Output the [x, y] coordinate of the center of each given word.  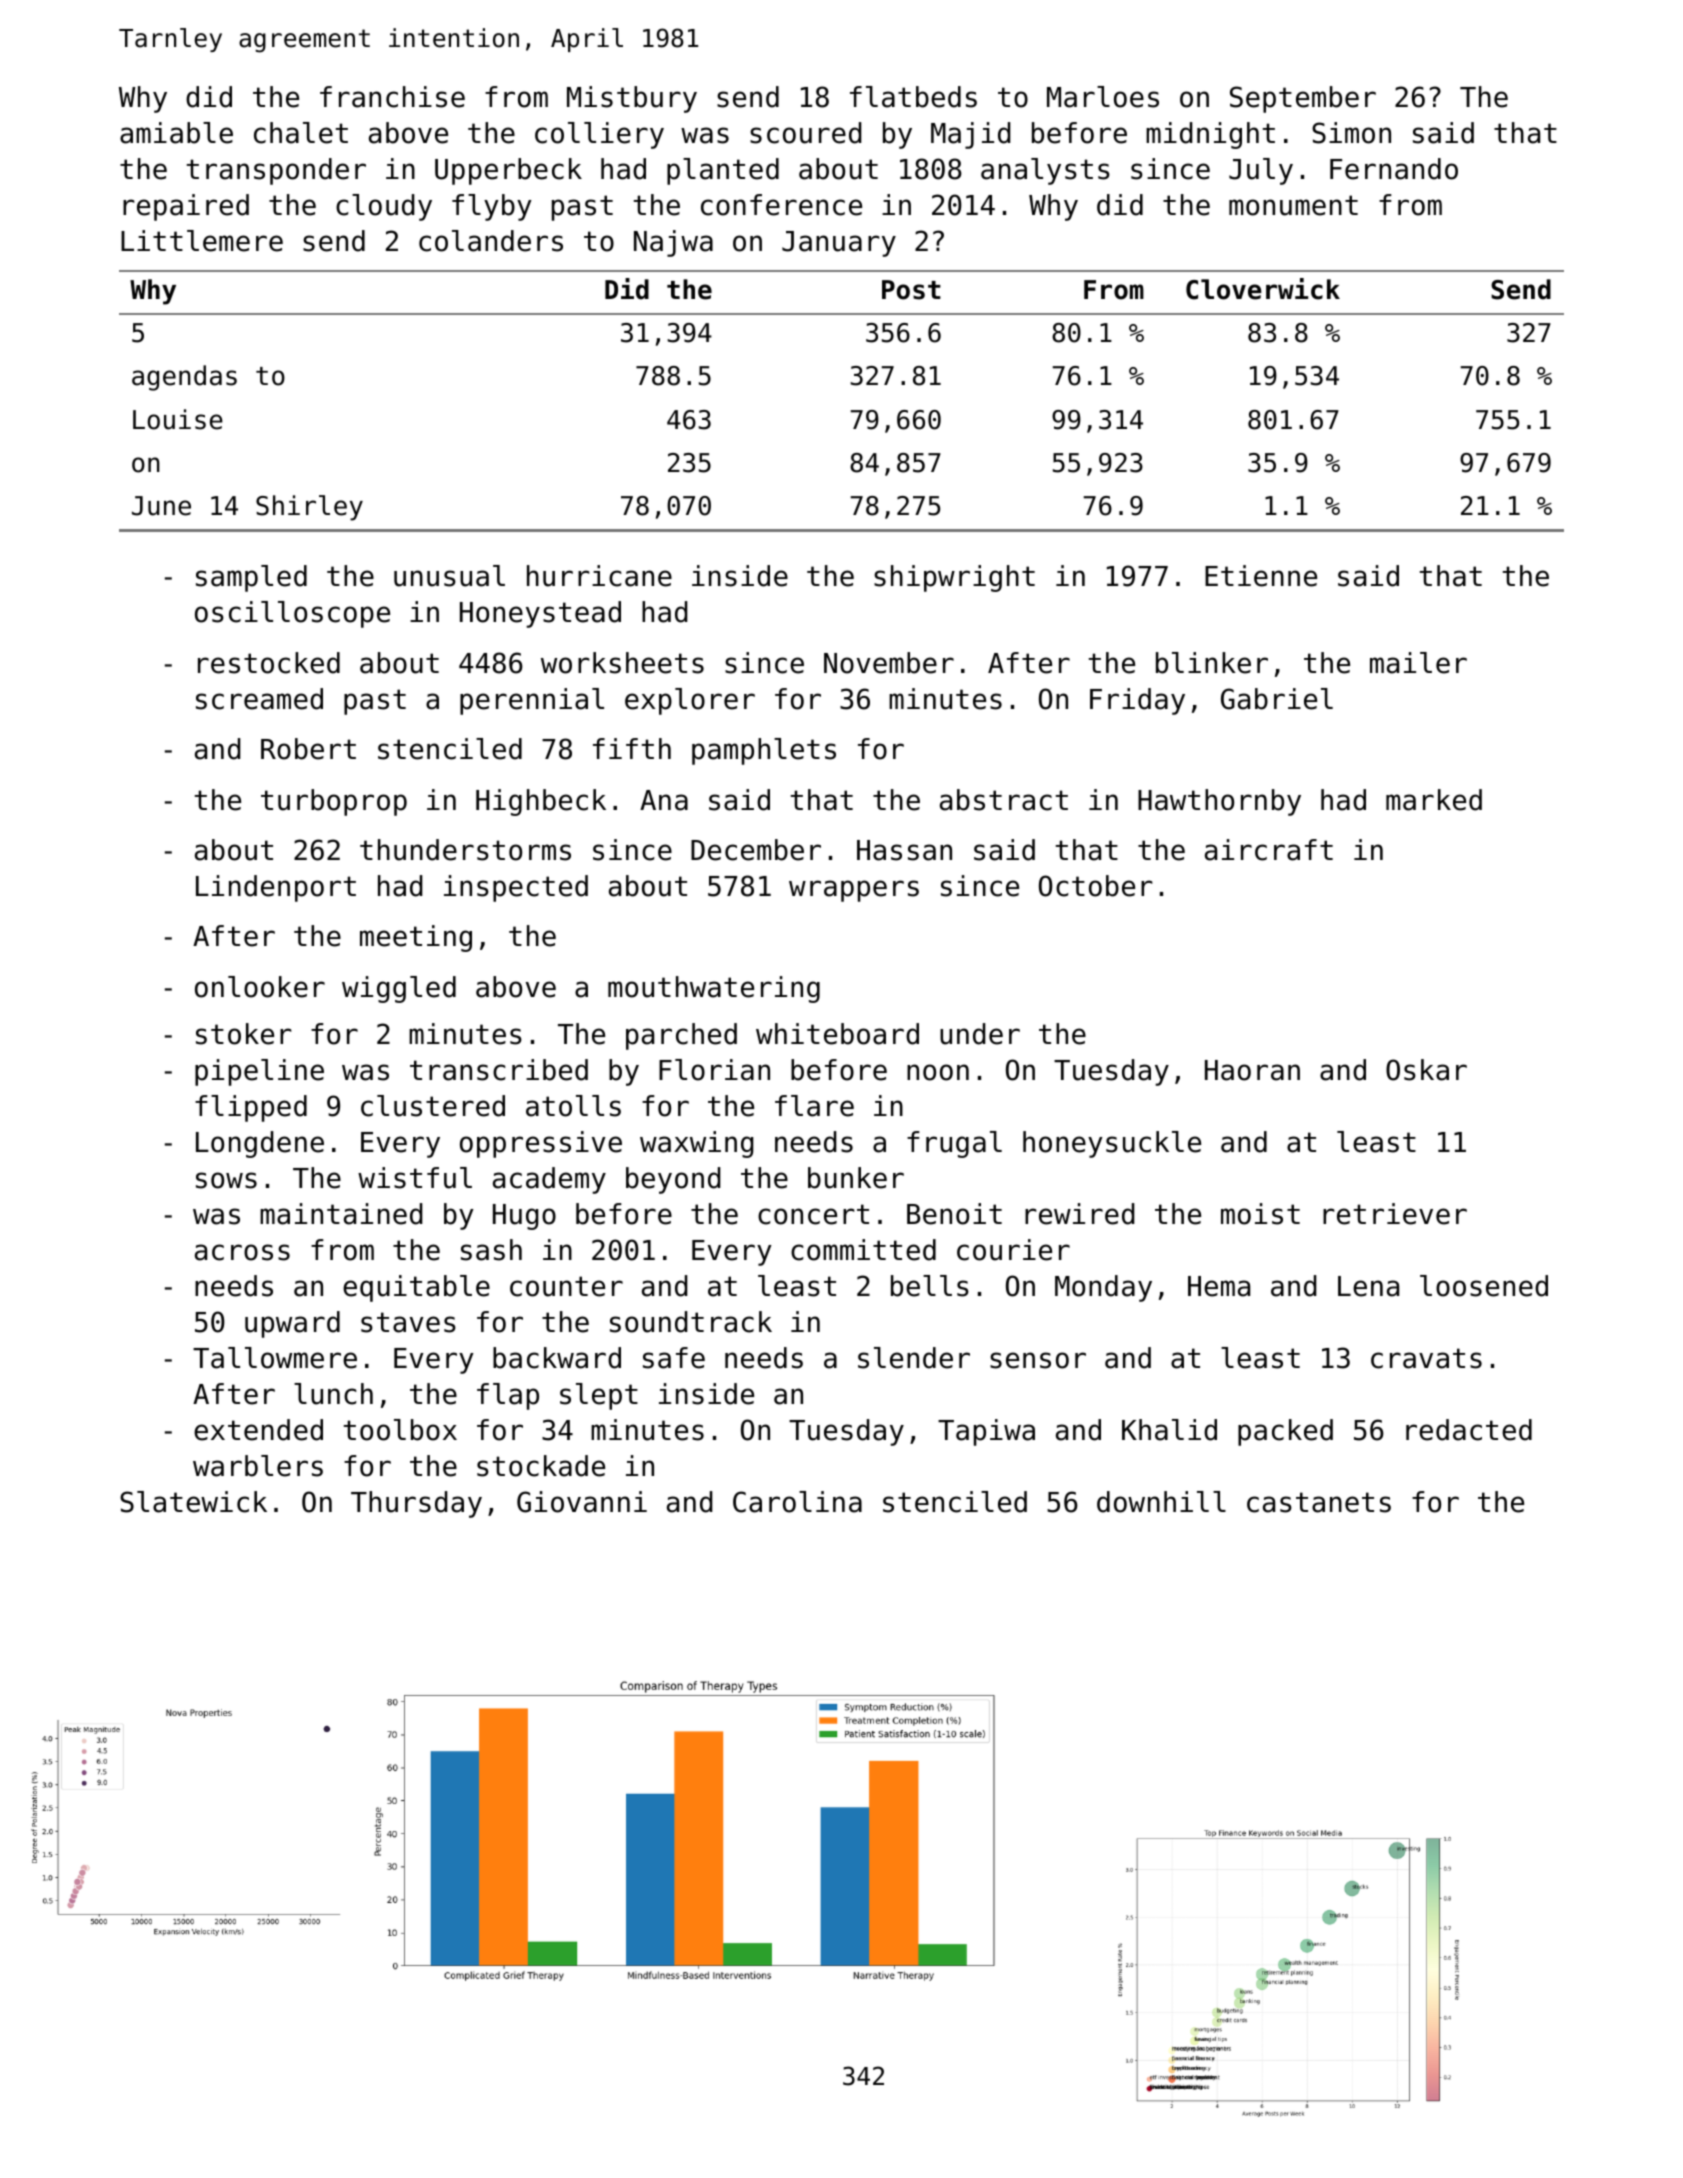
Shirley [309, 508]
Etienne [1261, 576]
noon [938, 1072]
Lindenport [276, 888]
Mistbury [632, 99]
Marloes [1103, 97]
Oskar [1426, 1070]
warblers [258, 1466]
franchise [392, 97]
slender [914, 1358]
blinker [1212, 663]
